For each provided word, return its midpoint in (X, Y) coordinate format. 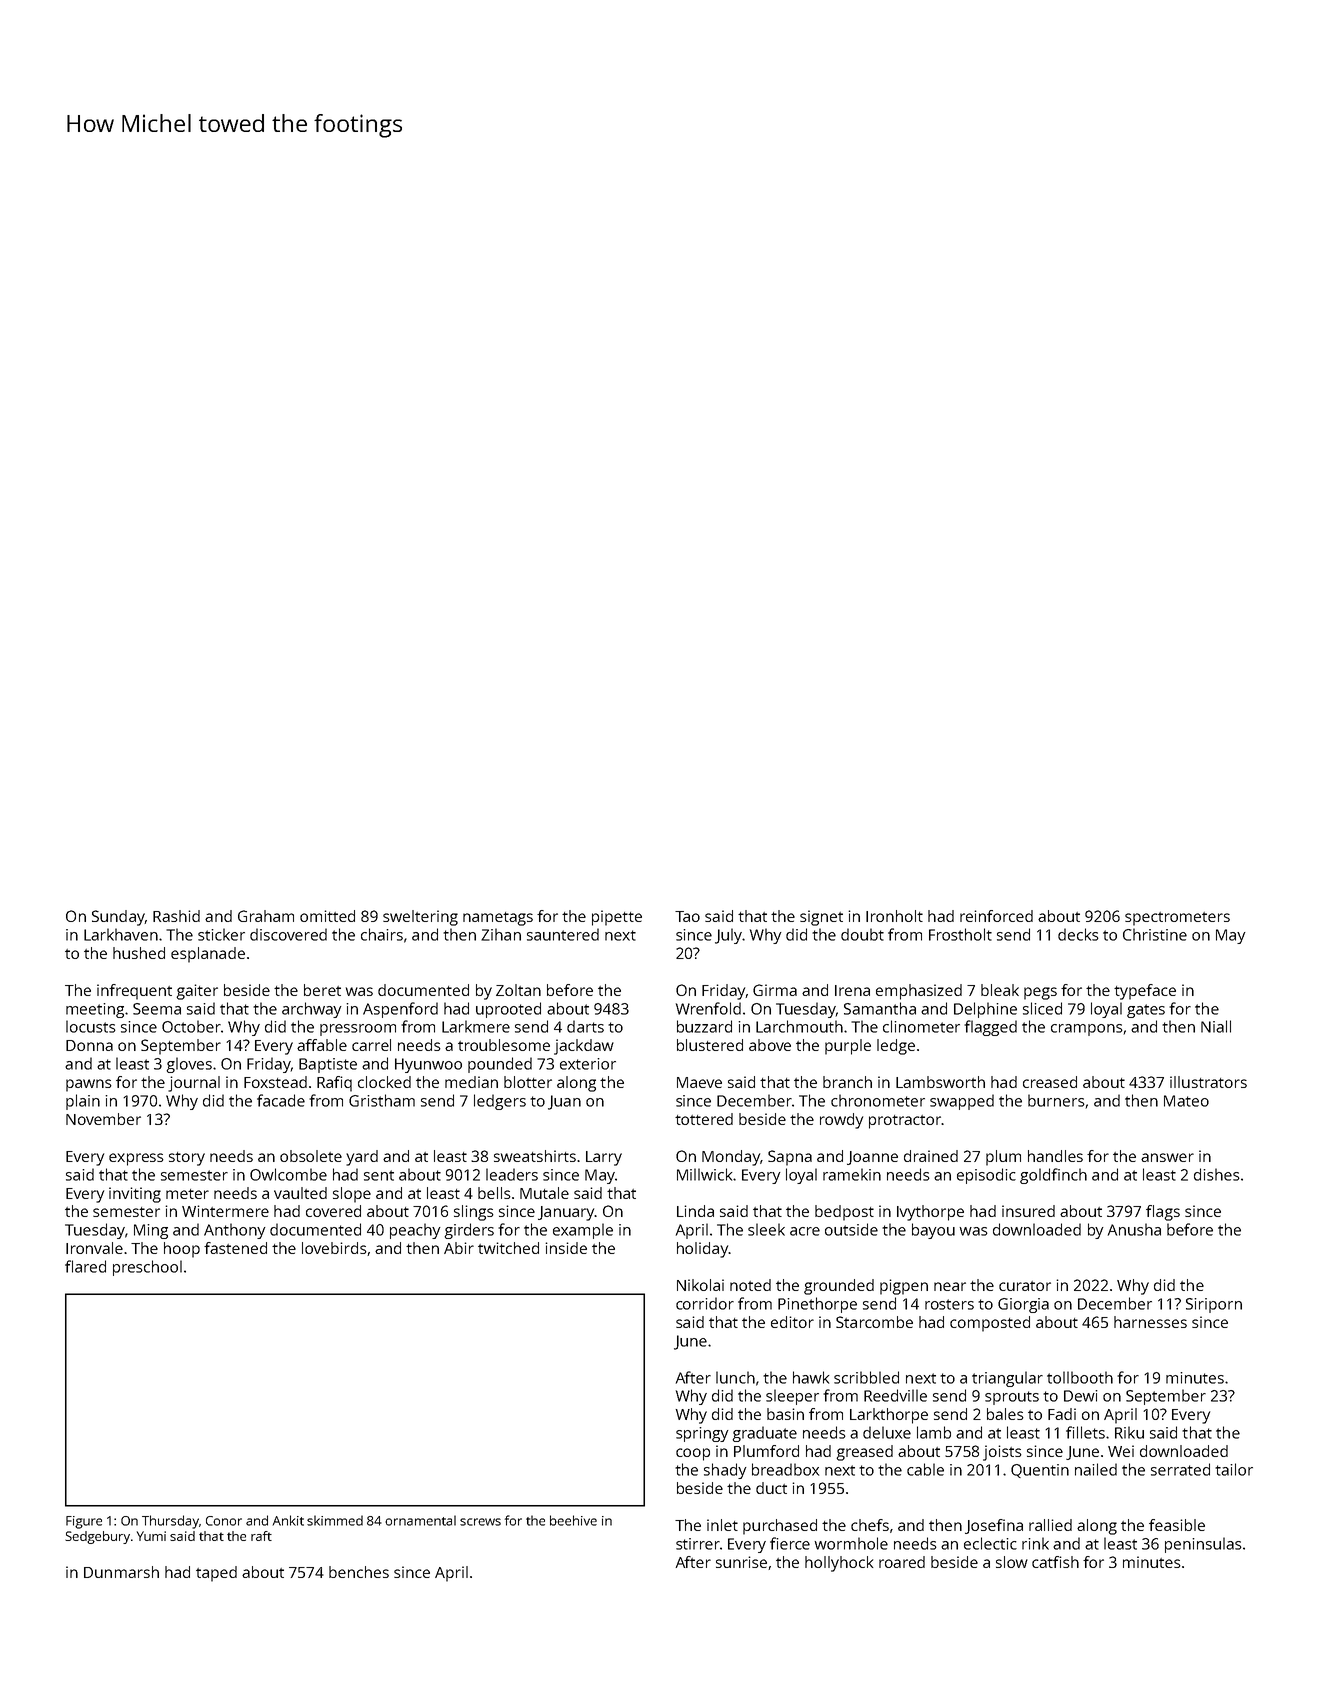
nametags (498, 919)
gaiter (197, 992)
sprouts (1012, 1398)
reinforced (996, 916)
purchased (780, 1527)
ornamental (420, 1520)
